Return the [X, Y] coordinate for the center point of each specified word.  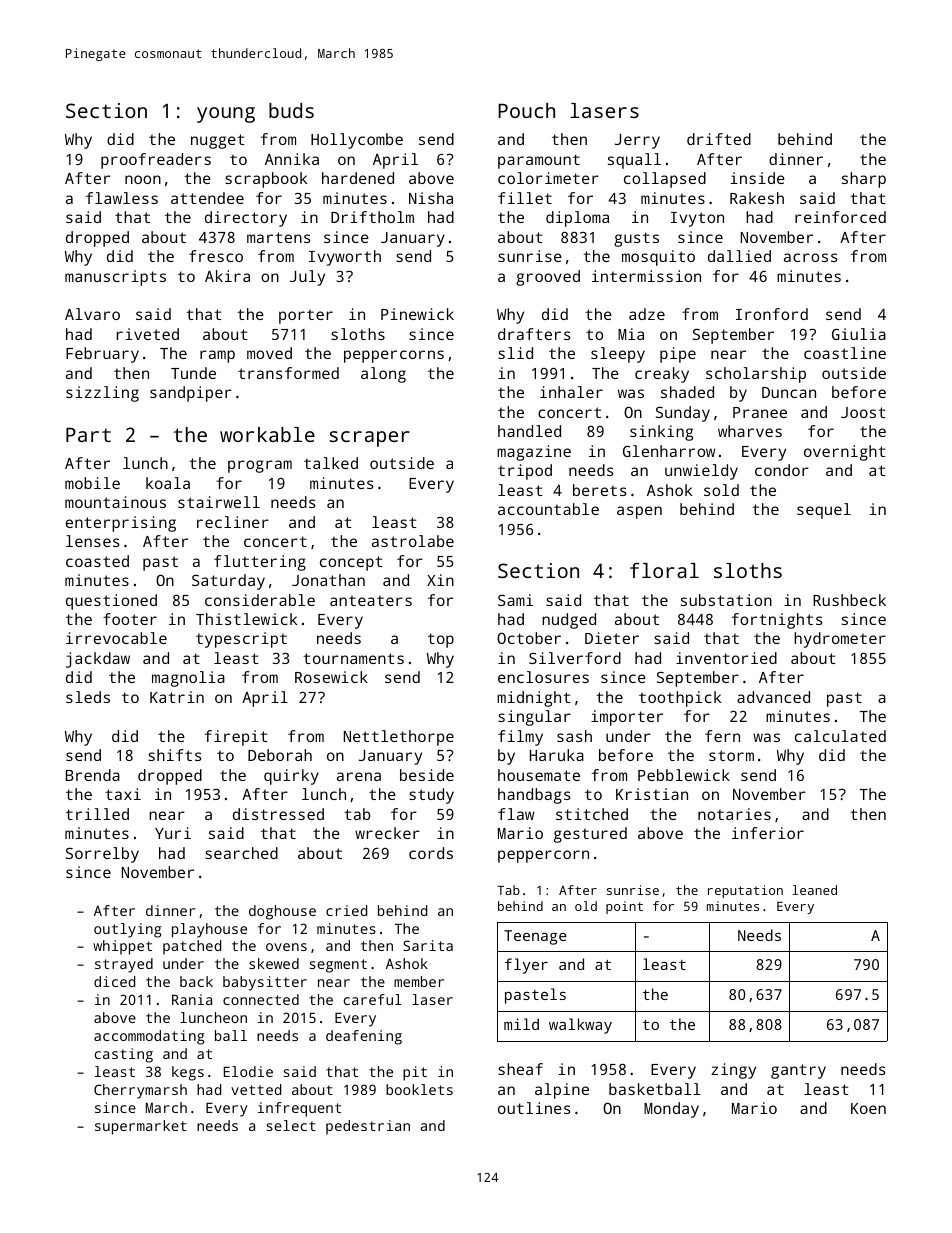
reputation [745, 891]
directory [246, 219]
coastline [845, 353]
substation [726, 600]
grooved [548, 278]
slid [515, 353]
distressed [278, 814]
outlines [534, 1108]
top [441, 640]
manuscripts [115, 278]
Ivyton [697, 219]
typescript [241, 640]
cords [431, 853]
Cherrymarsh [140, 1091]
